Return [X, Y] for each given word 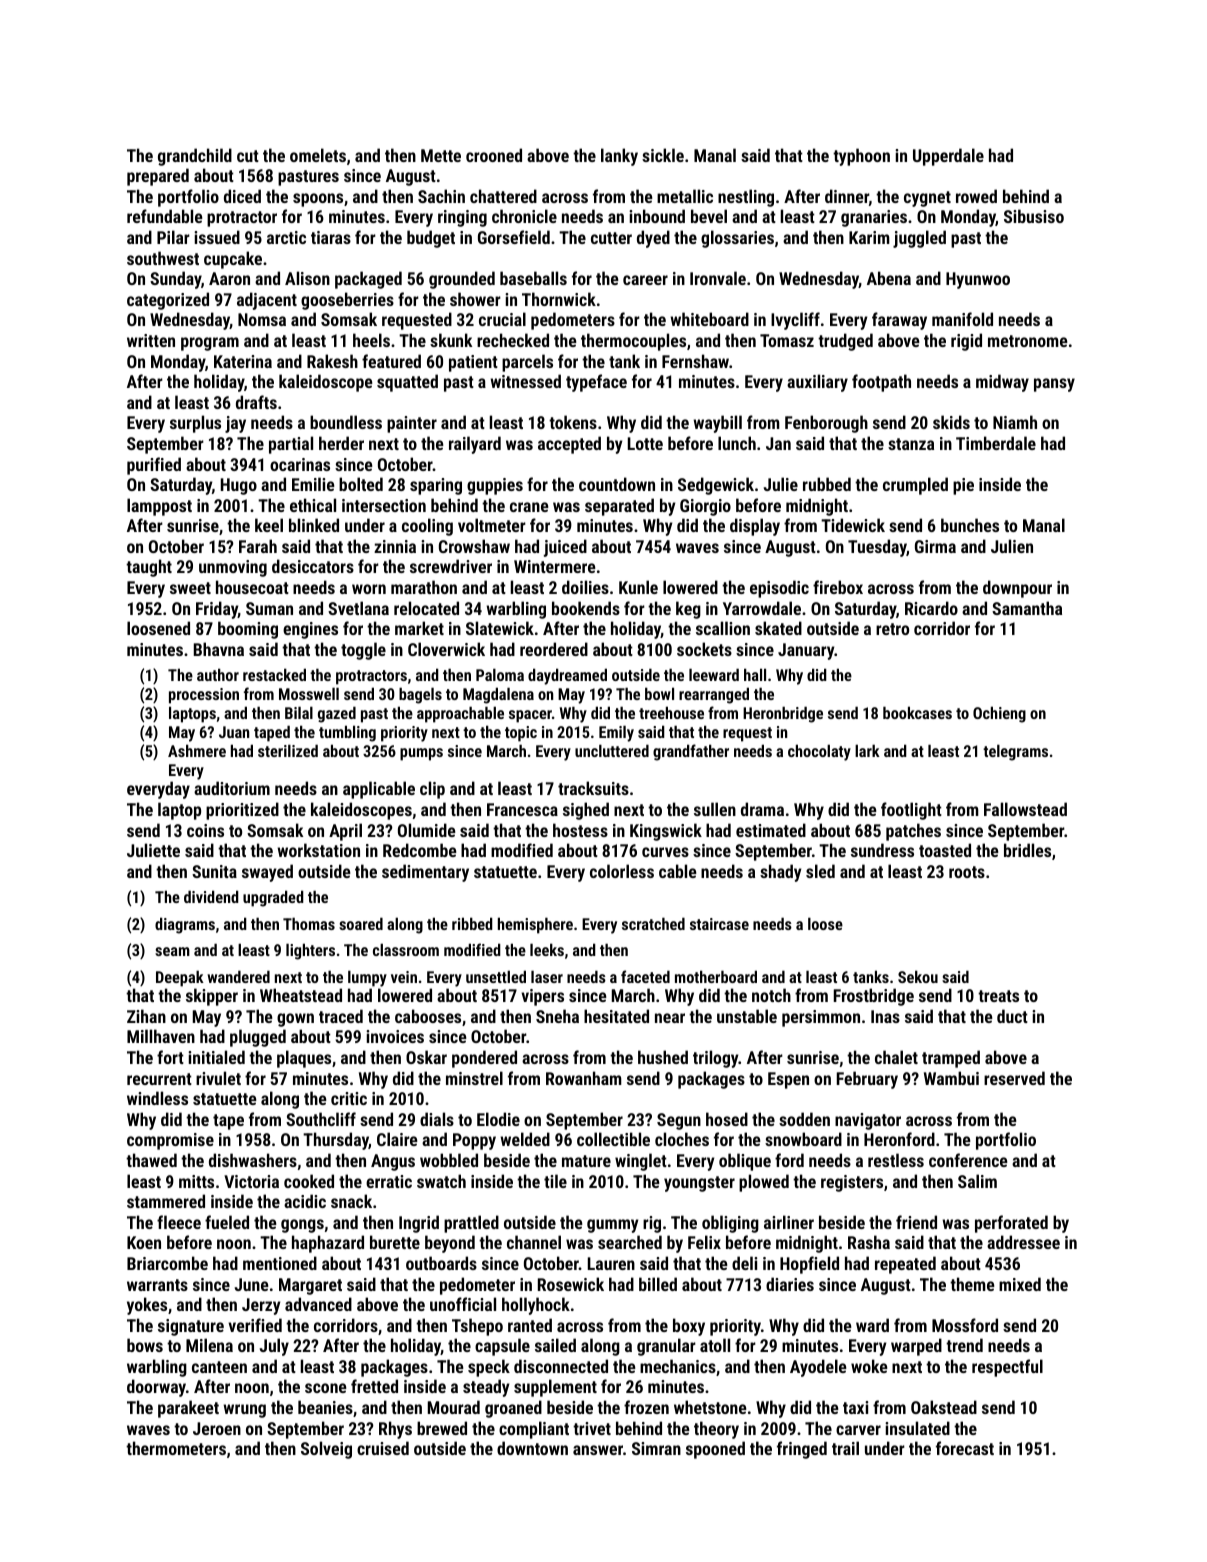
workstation [318, 850]
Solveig [326, 1450]
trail [845, 1448]
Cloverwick [446, 649]
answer [598, 1450]
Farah [258, 546]
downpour [1017, 589]
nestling [746, 198]
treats [998, 996]
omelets [318, 155]
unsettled [496, 976]
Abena [889, 278]
